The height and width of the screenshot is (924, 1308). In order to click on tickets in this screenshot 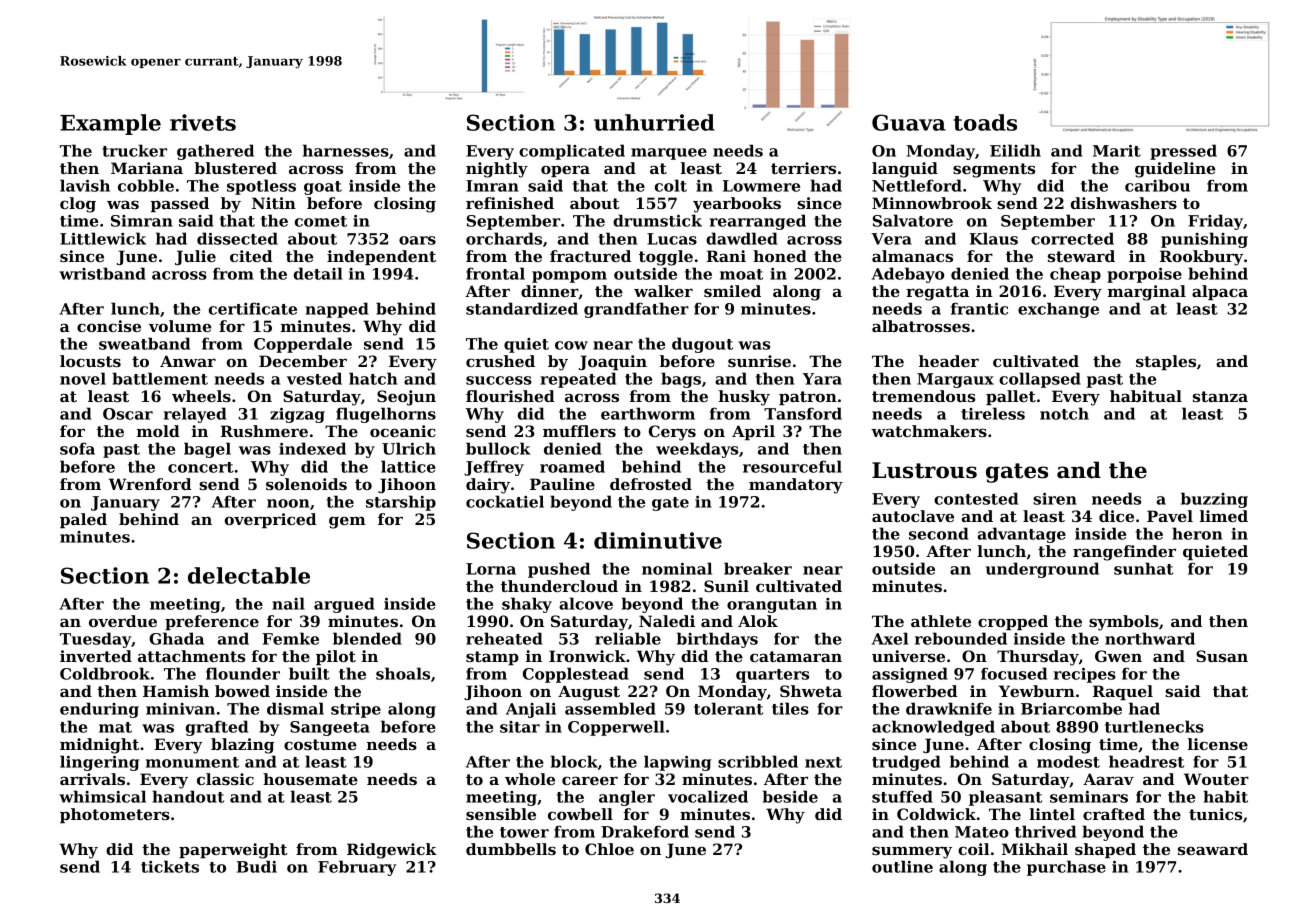, I will do `click(170, 866)`.
